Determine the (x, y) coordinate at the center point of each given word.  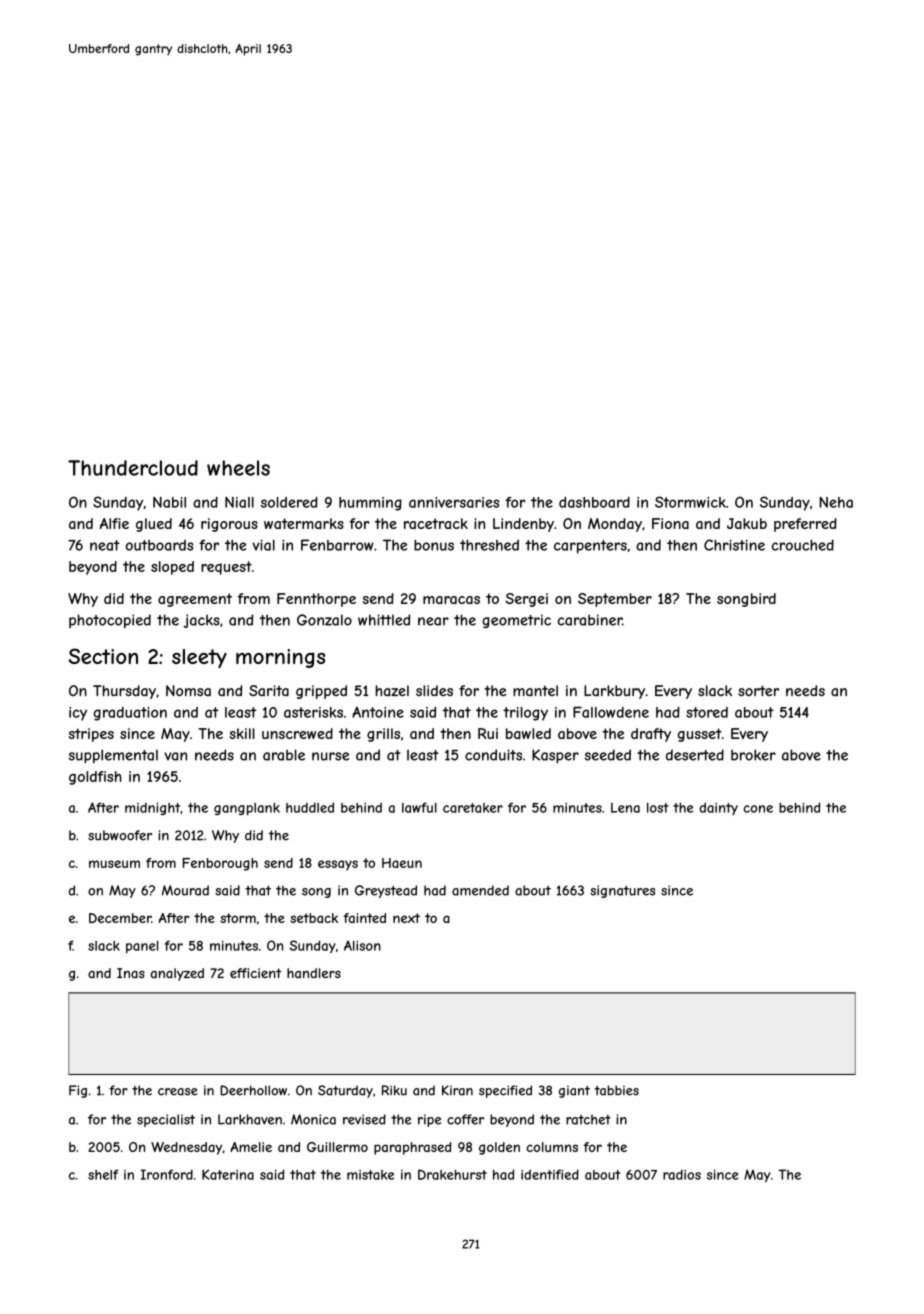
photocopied (110, 621)
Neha (836, 502)
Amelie (251, 1147)
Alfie (114, 523)
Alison (362, 945)
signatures (622, 891)
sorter (758, 690)
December (120, 918)
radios (682, 1174)
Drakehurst (452, 1174)
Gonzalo (324, 620)
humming (370, 504)
